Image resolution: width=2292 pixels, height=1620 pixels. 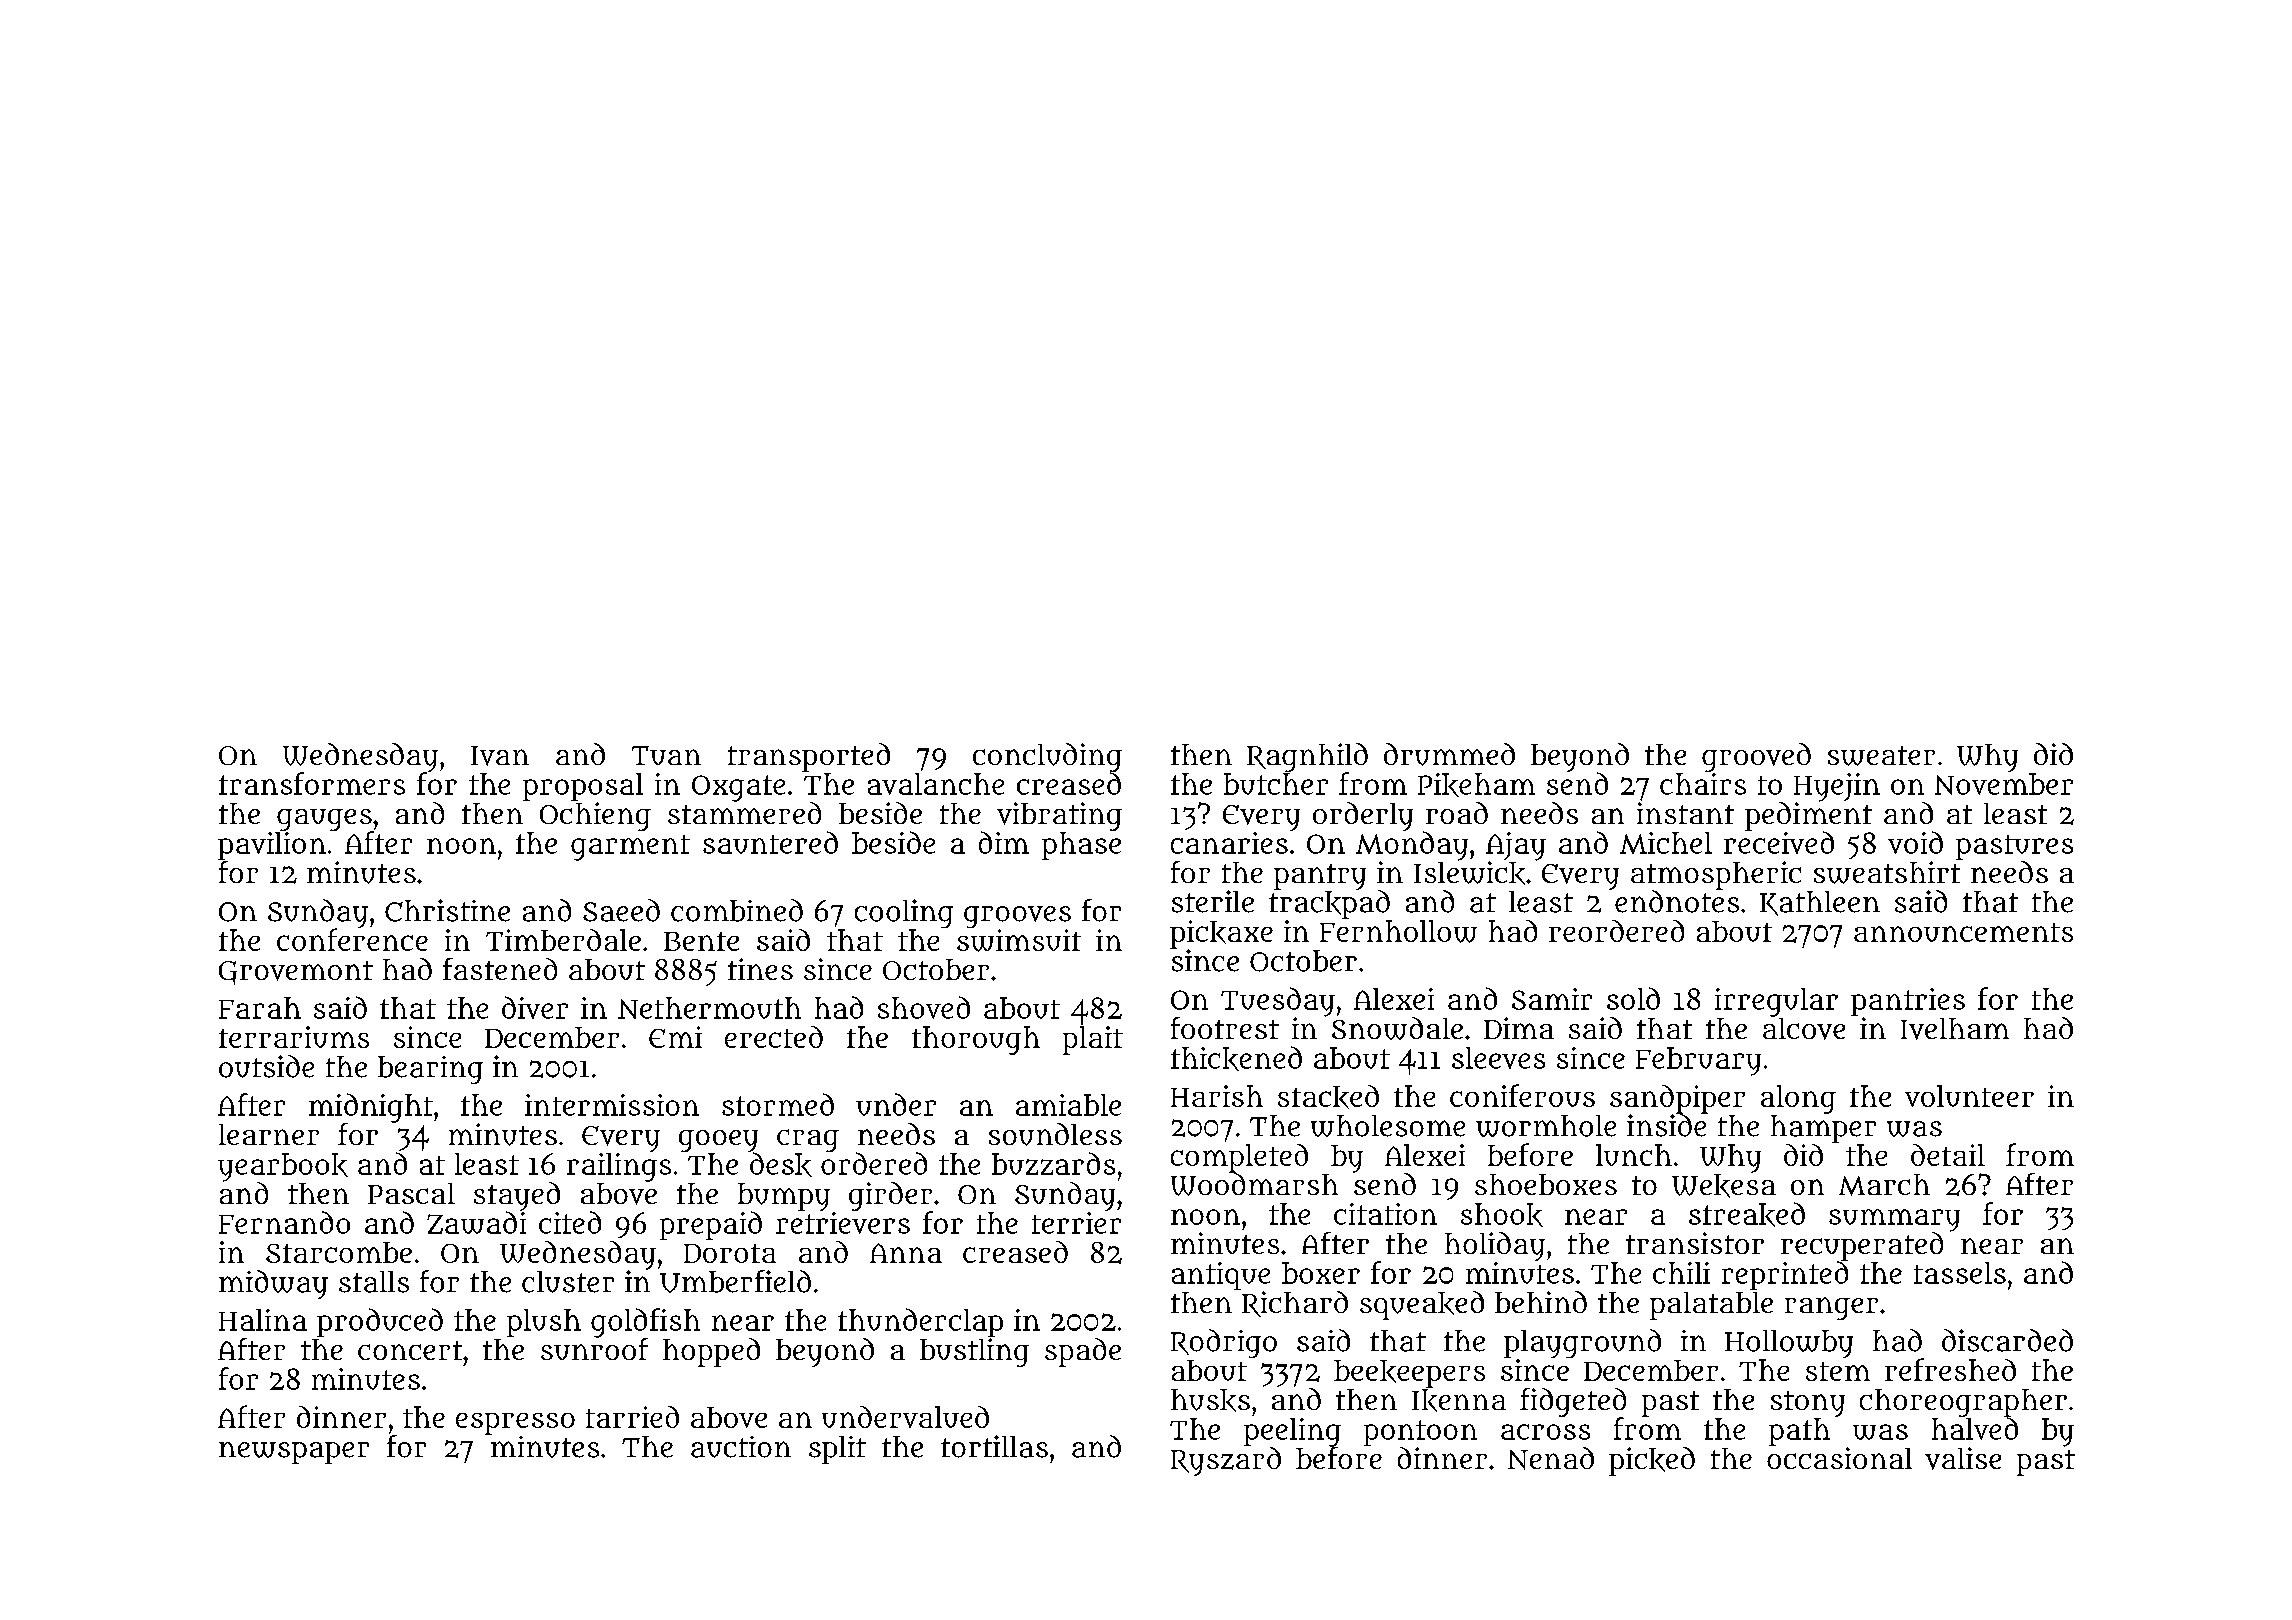 What do you see at coordinates (1881, 756) in the screenshot?
I see `sweater` at bounding box center [1881, 756].
